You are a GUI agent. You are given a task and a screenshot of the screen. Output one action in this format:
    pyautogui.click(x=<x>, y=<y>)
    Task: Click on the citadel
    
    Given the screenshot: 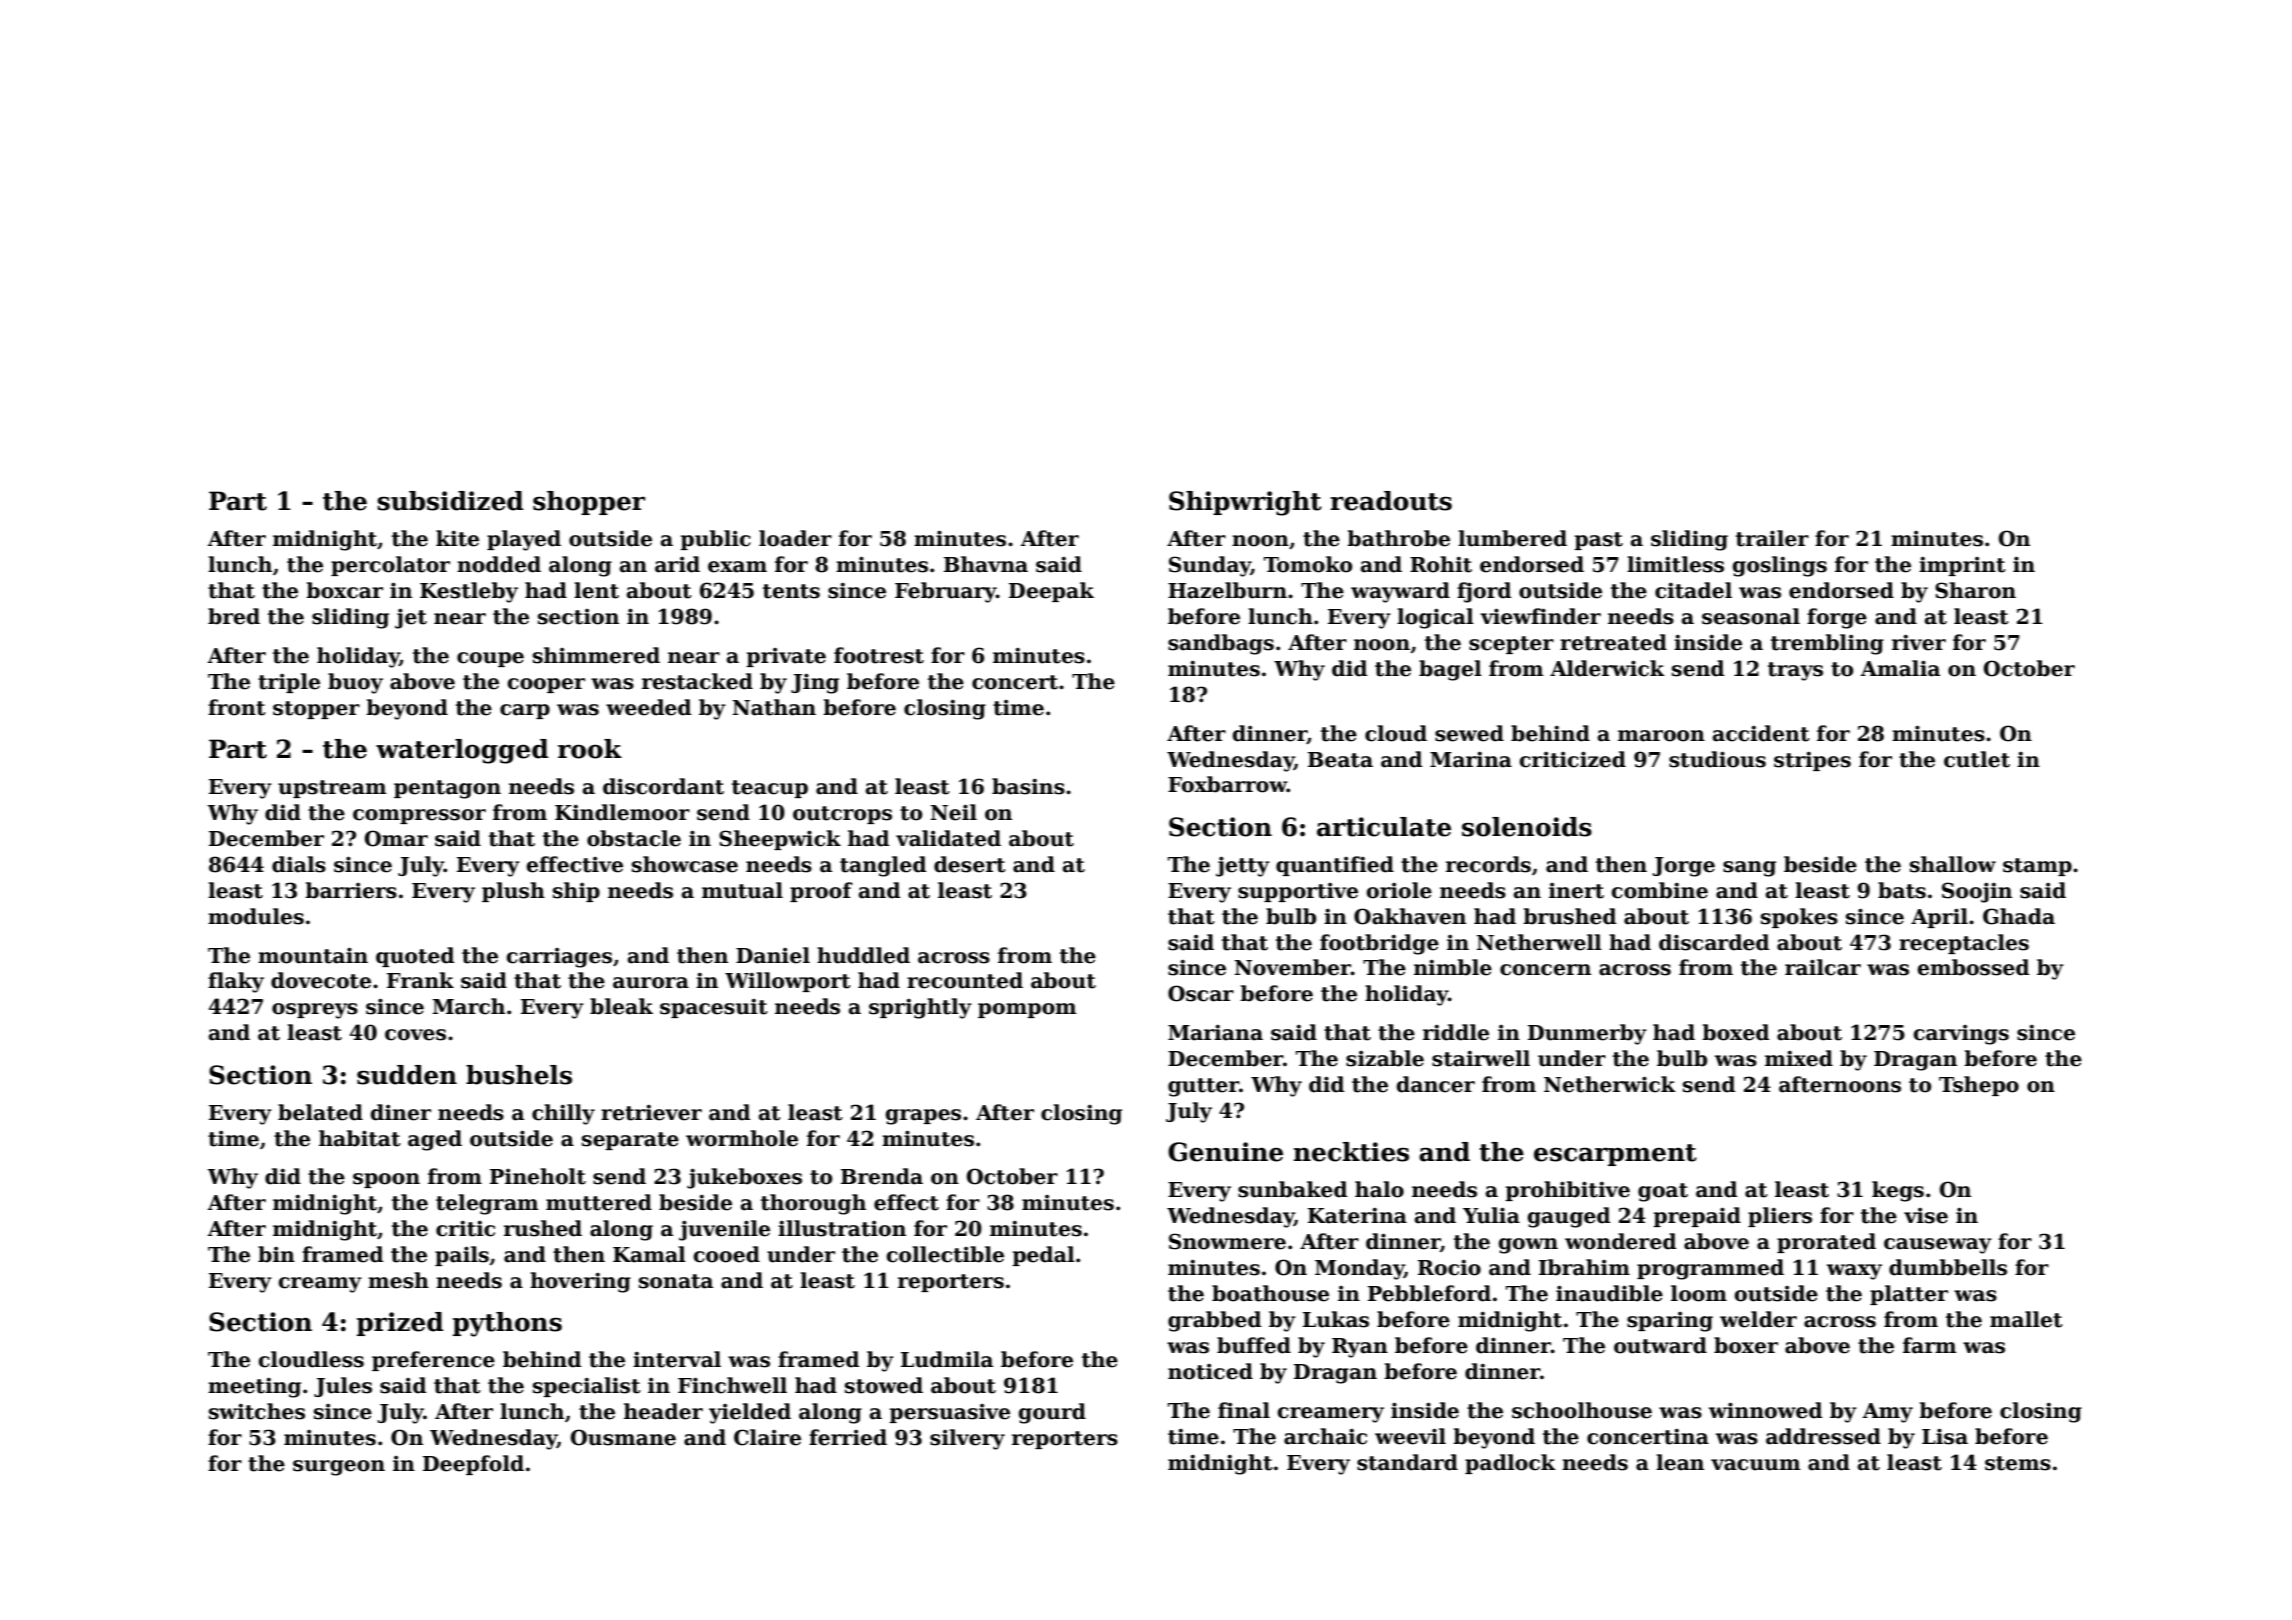 What is the action you would take?
    pyautogui.click(x=1693, y=590)
